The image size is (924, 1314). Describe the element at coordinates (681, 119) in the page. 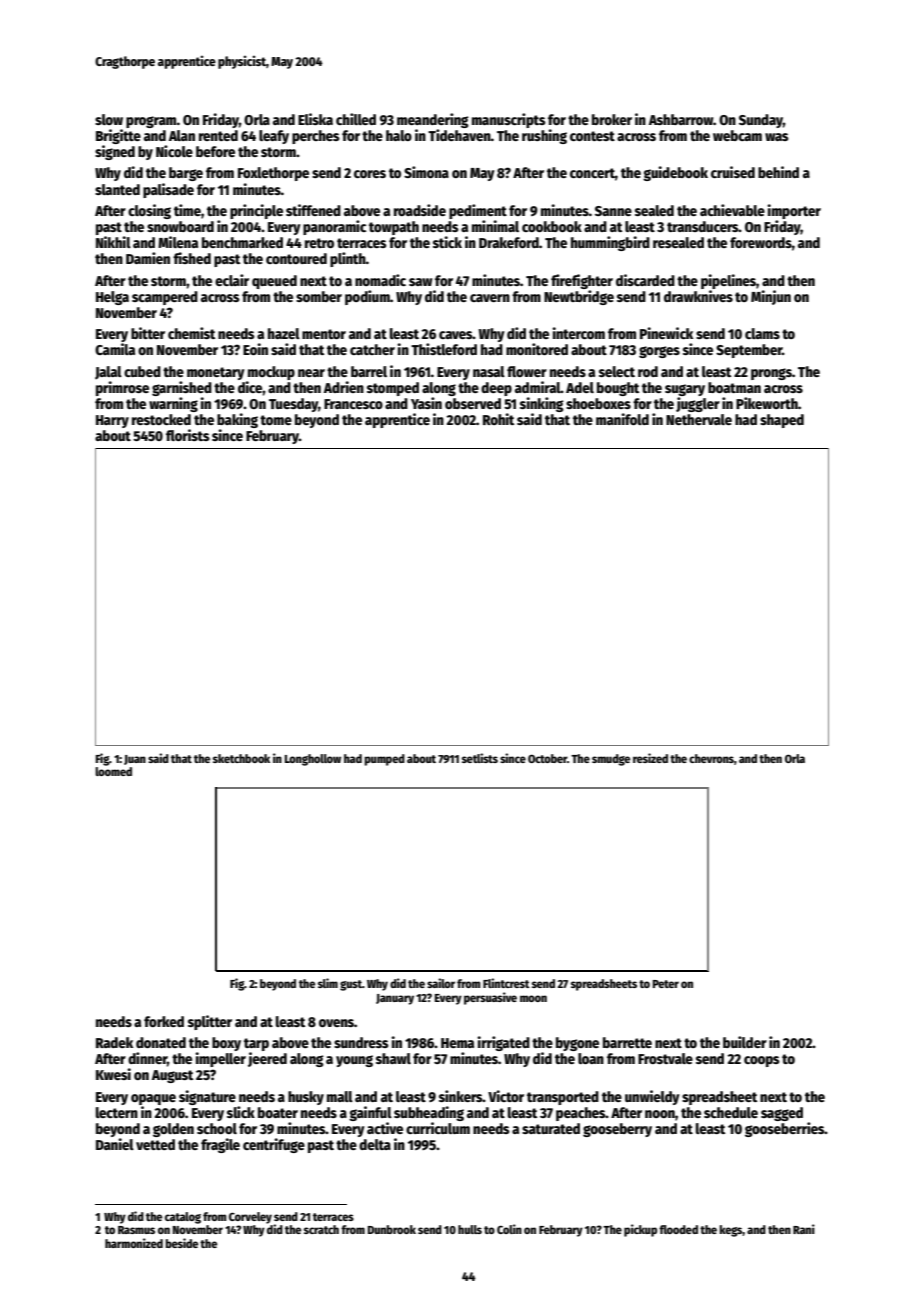

I see `Ashbarrow` at that location.
